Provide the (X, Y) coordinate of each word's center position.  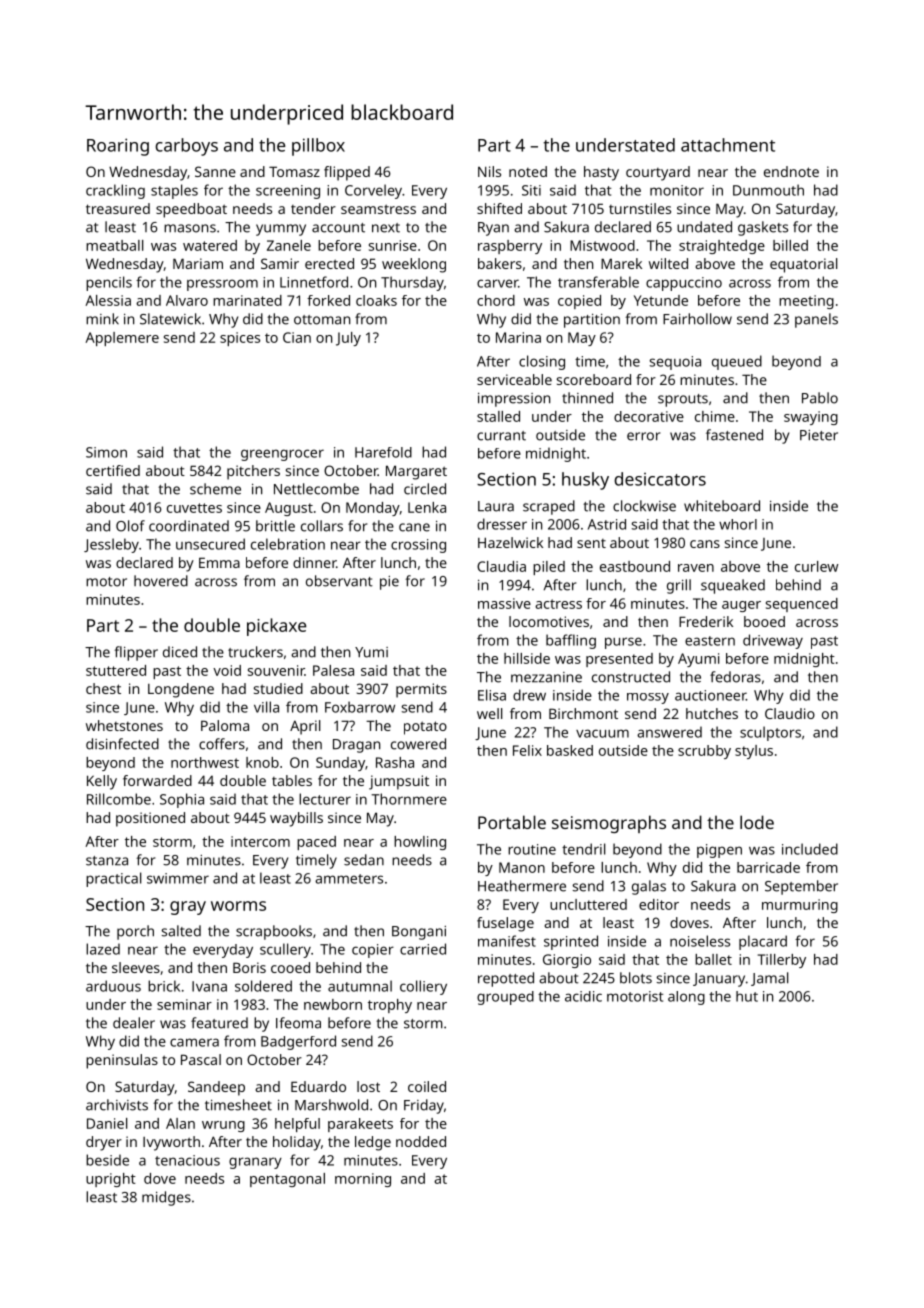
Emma (219, 562)
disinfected (122, 744)
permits (421, 690)
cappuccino (684, 284)
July (348, 339)
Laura (496, 506)
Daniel (107, 1123)
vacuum (602, 733)
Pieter (819, 435)
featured (219, 1023)
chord (496, 300)
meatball (114, 245)
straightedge (722, 247)
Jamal (769, 979)
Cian (297, 337)
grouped (505, 998)
